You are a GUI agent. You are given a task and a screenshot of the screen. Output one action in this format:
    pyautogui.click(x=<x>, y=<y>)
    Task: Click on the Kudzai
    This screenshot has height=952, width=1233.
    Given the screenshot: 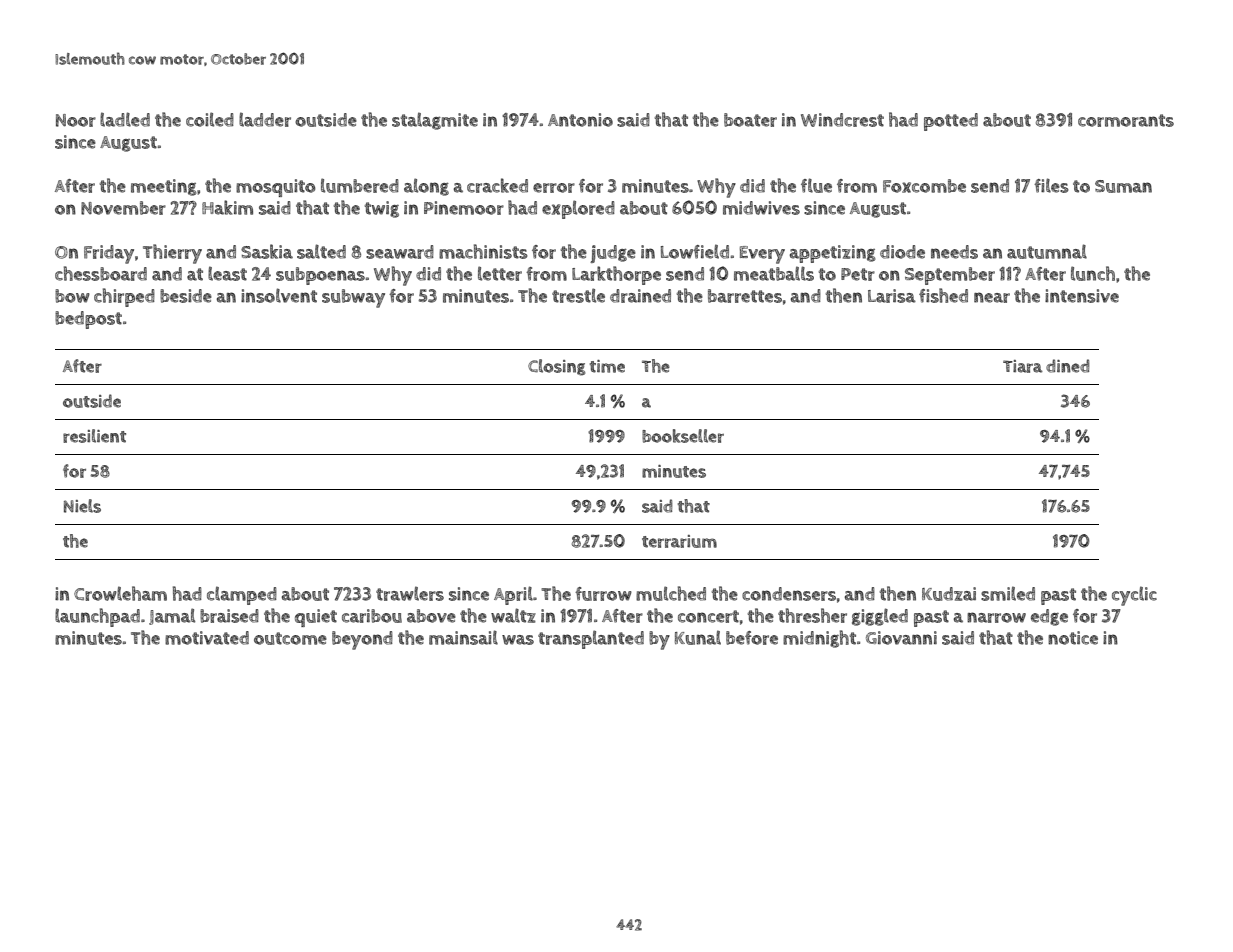 What is the action you would take?
    pyautogui.click(x=949, y=594)
